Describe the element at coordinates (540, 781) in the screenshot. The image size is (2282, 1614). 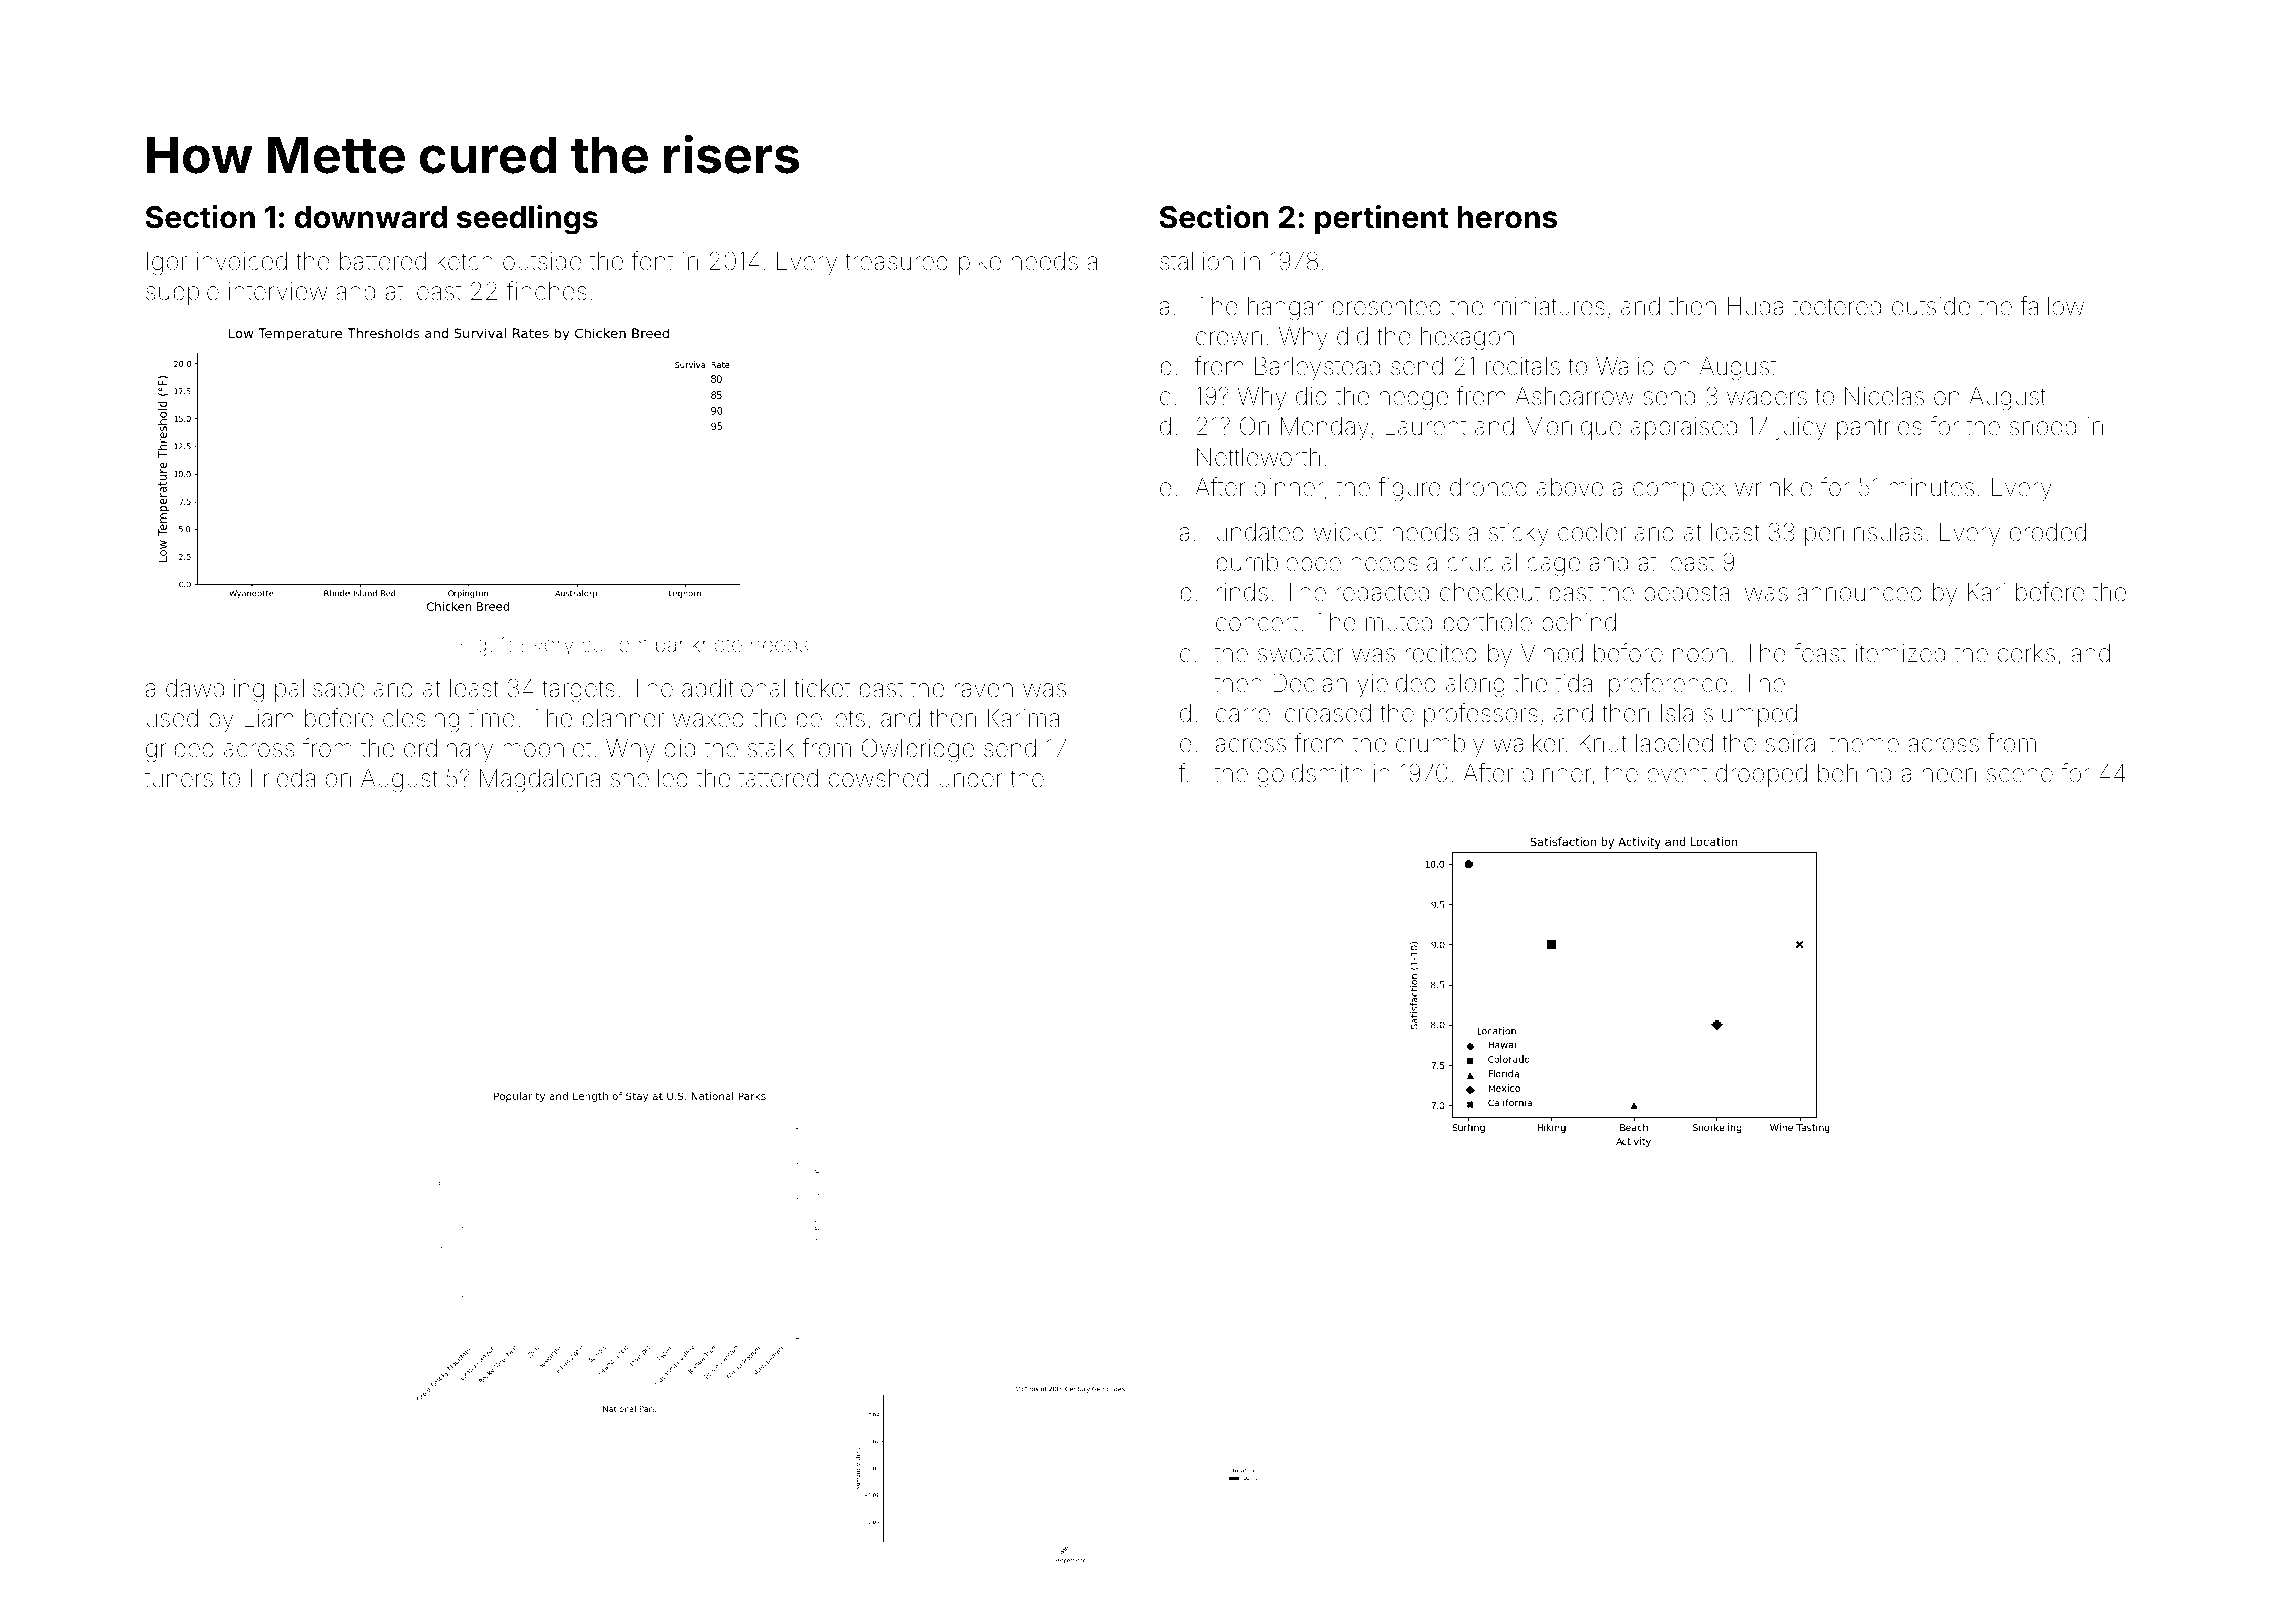
I see `Magdalena` at that location.
